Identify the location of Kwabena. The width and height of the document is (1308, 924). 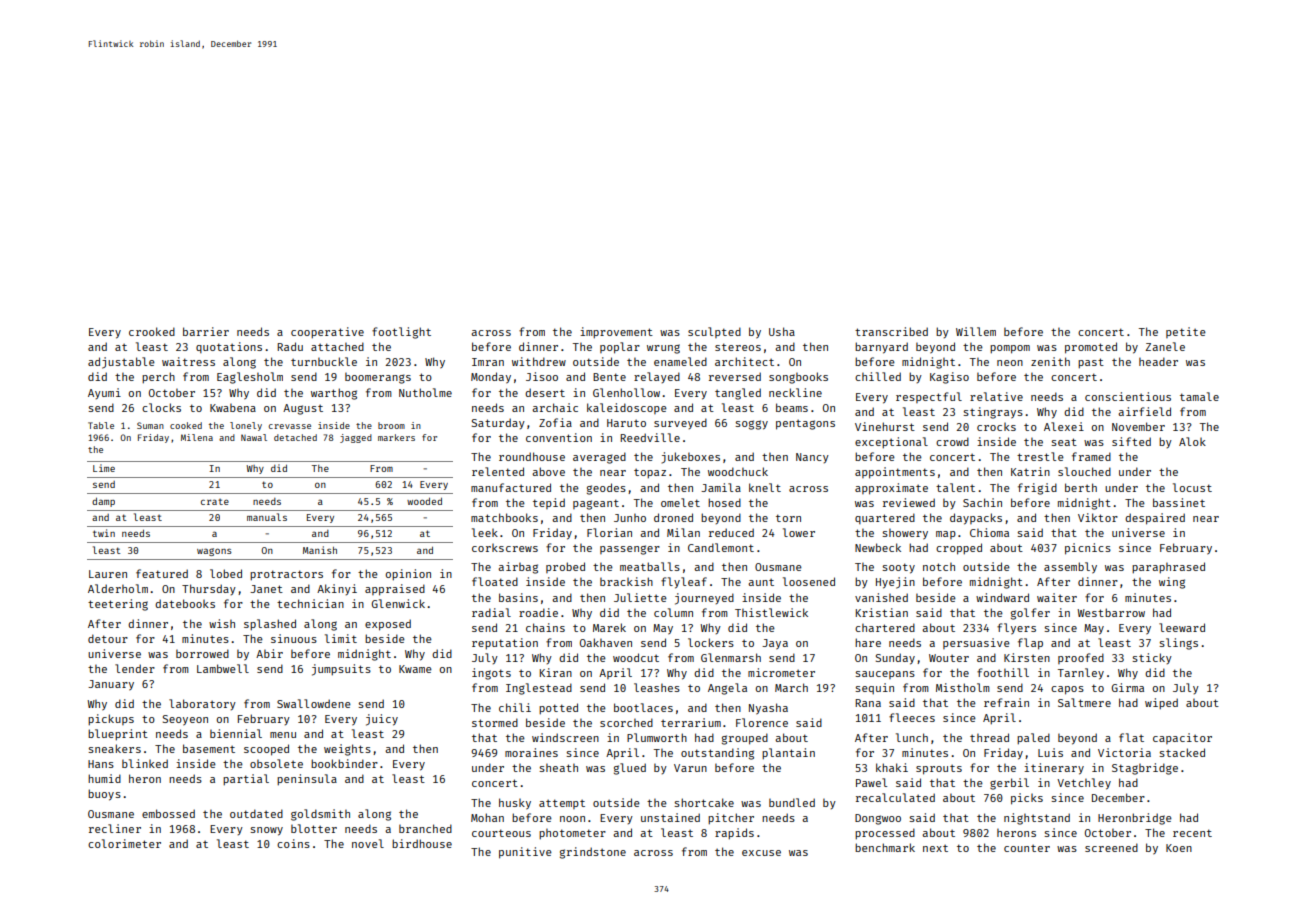
(233, 408).
